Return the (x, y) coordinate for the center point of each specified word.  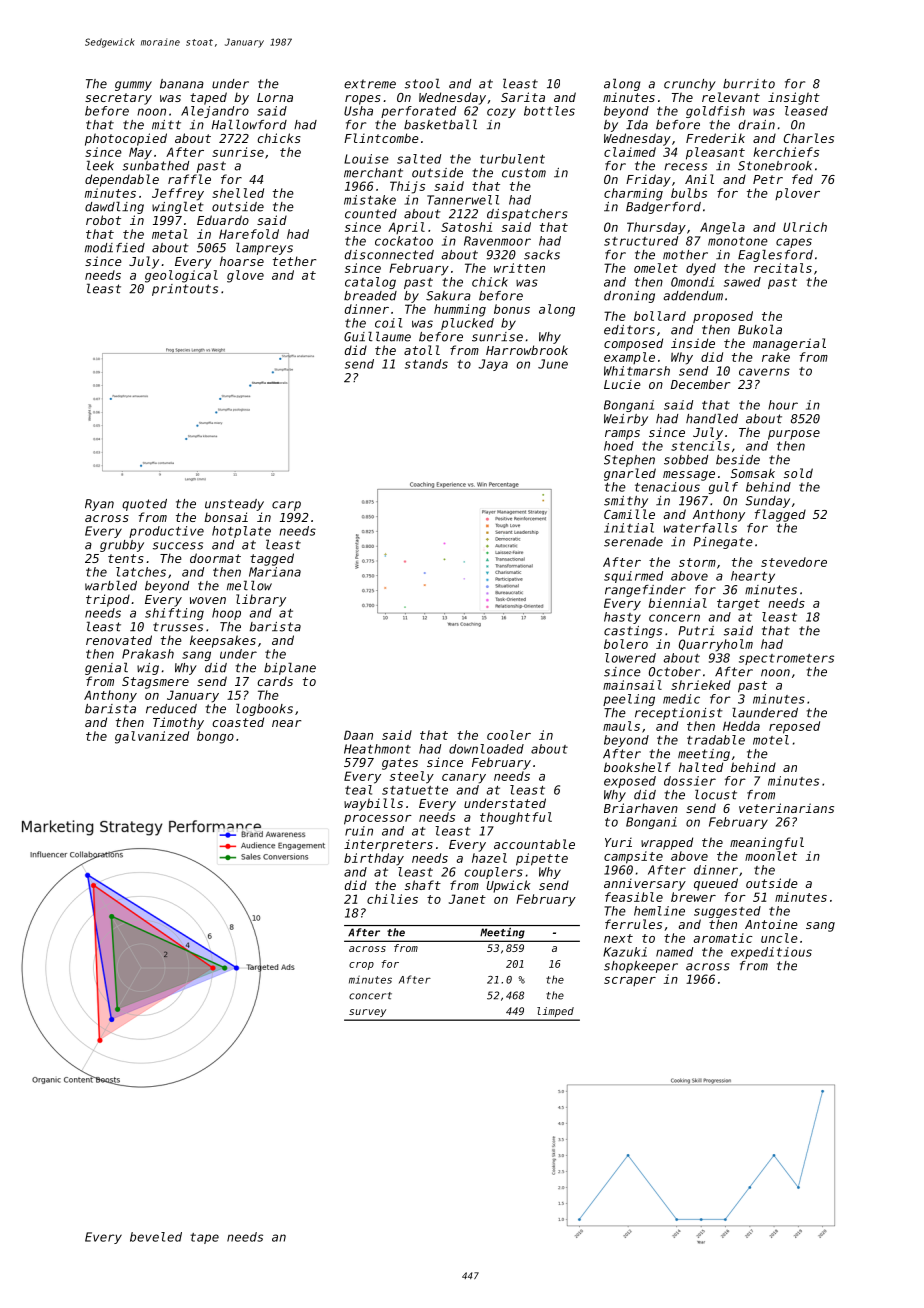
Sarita (523, 97)
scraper (630, 981)
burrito (749, 84)
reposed (794, 727)
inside (693, 343)
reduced (171, 709)
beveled (156, 1237)
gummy (133, 86)
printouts (185, 290)
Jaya (493, 365)
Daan (358, 735)
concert (370, 996)
